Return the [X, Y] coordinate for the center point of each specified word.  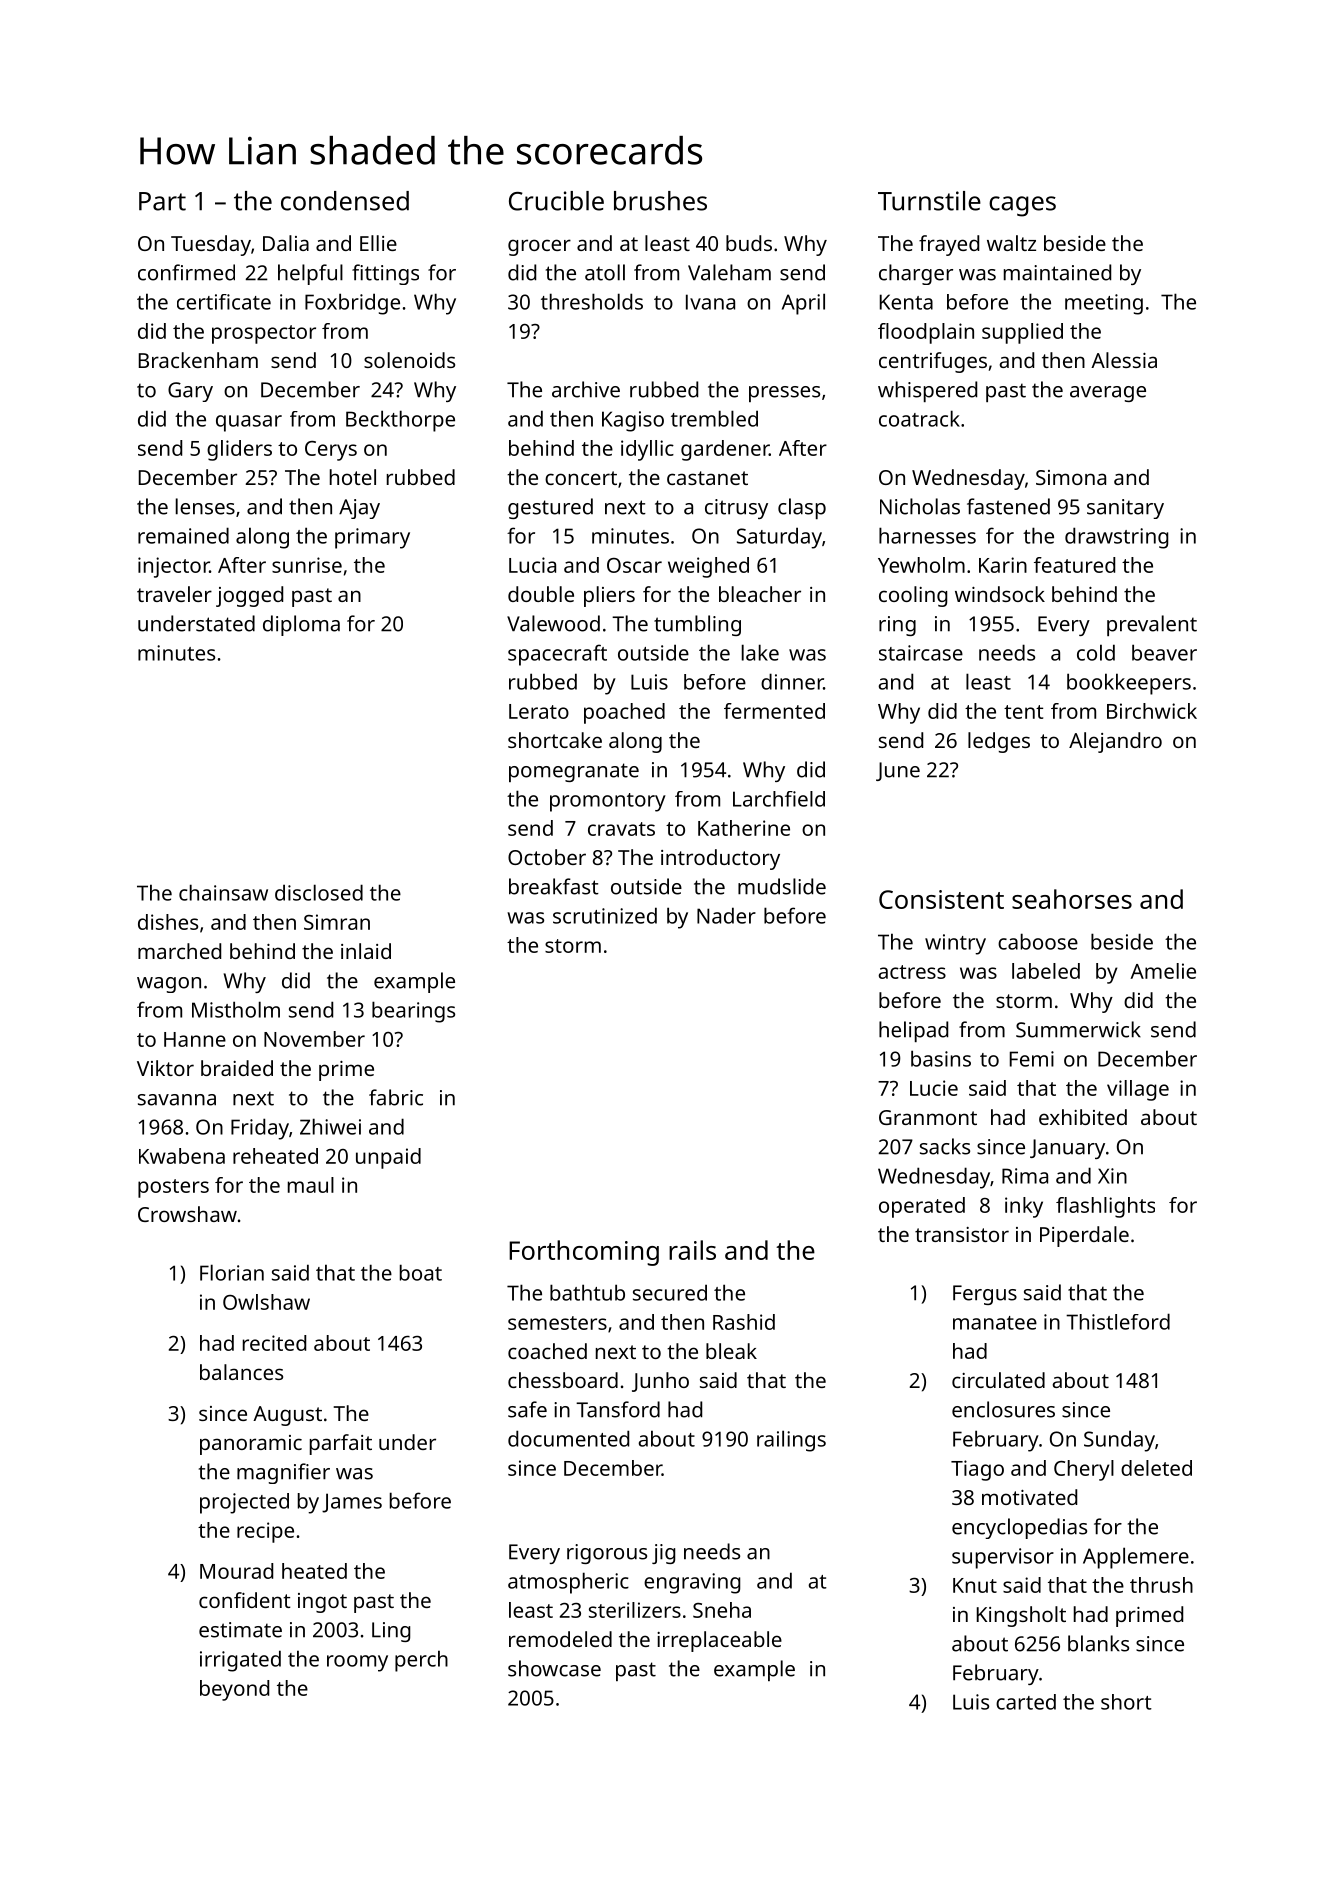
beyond [234, 1690]
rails [692, 1250]
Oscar [634, 565]
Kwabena [182, 1156]
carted [1026, 1702]
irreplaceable [719, 1641]
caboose [1038, 941]
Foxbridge [352, 304]
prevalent [1152, 625]
